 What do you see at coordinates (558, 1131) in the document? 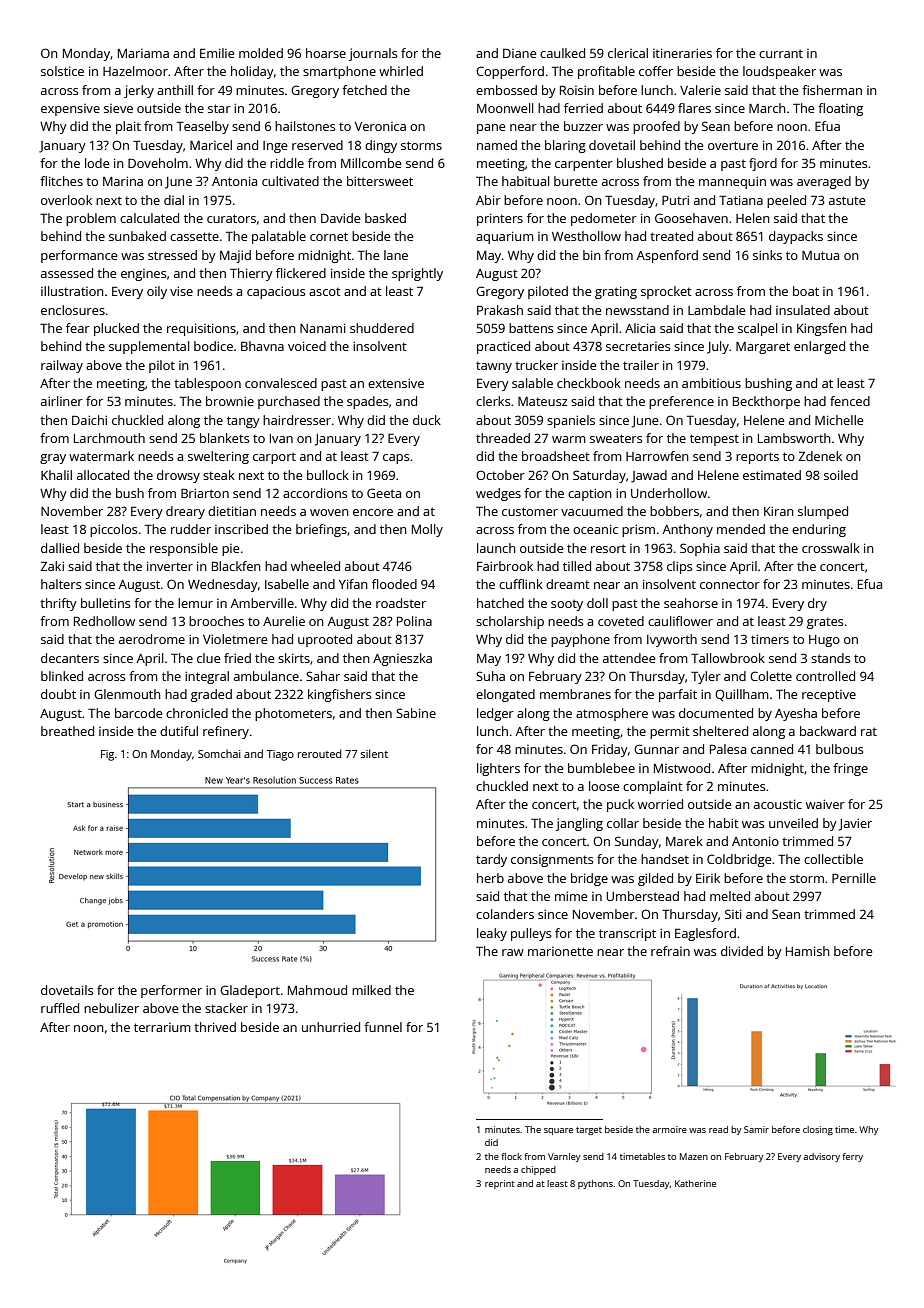
I see `square` at bounding box center [558, 1131].
